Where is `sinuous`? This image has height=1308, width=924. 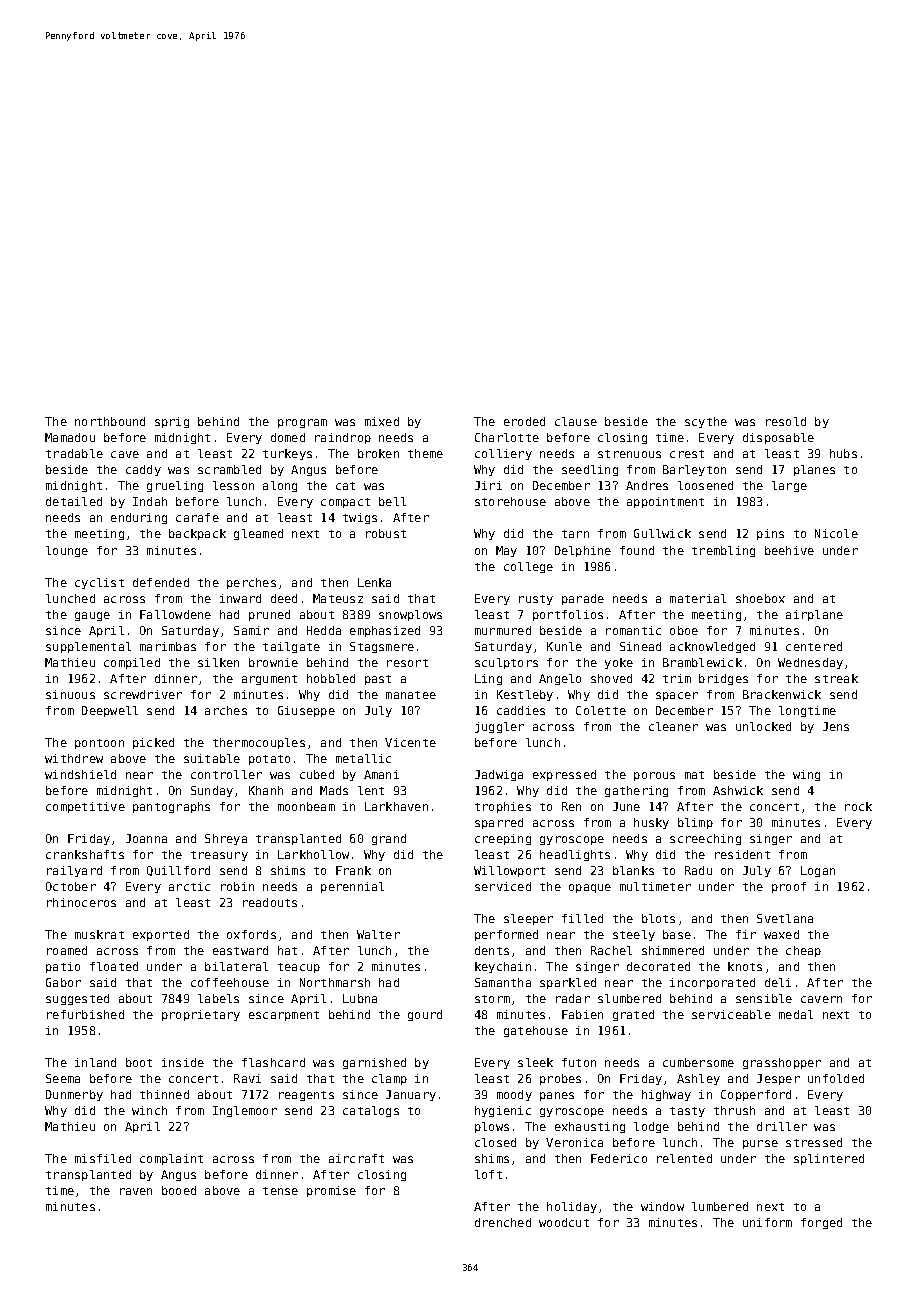
sinuous is located at coordinates (70, 694).
